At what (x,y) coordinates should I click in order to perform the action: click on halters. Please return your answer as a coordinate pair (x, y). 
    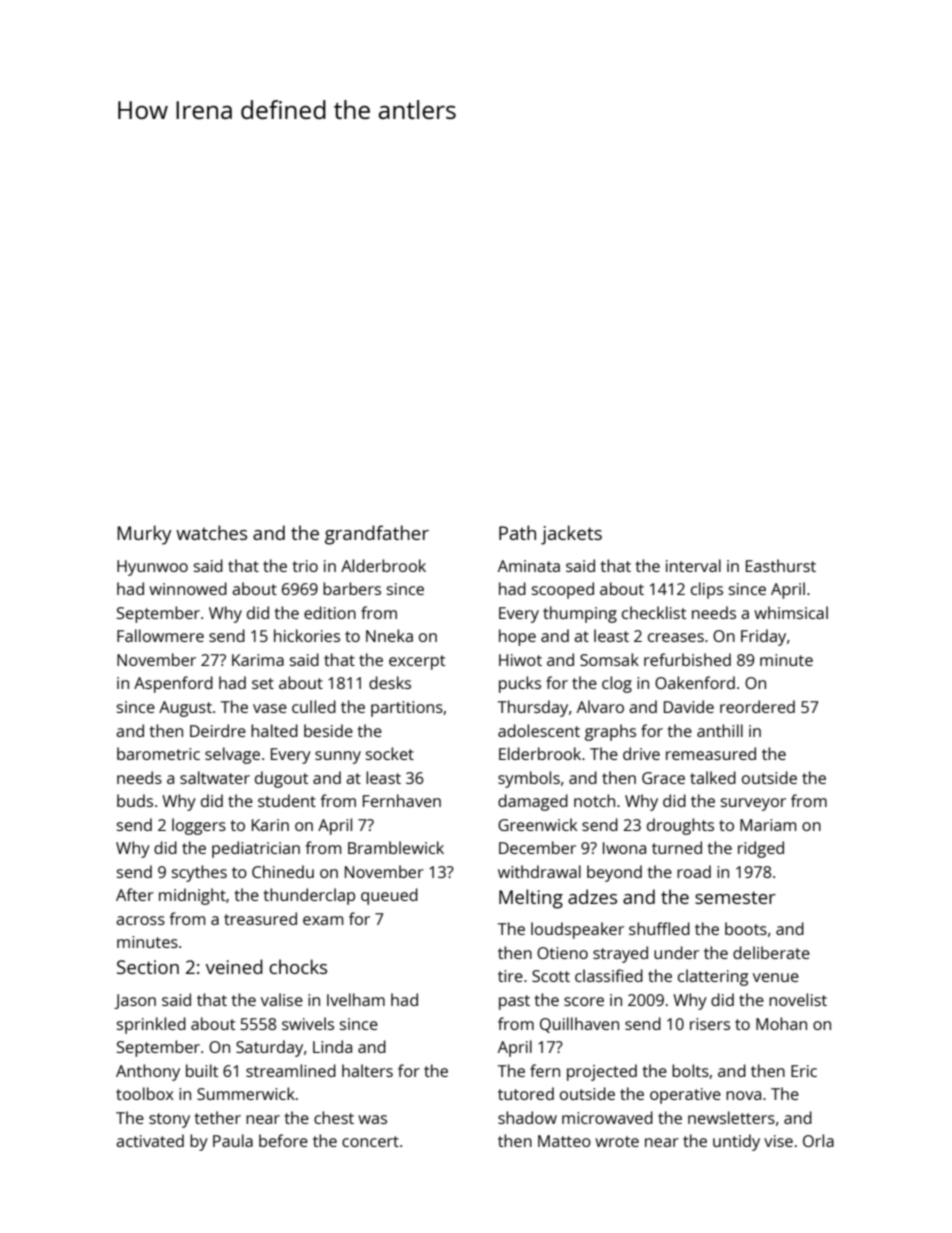
    Looking at the image, I should click on (367, 1070).
